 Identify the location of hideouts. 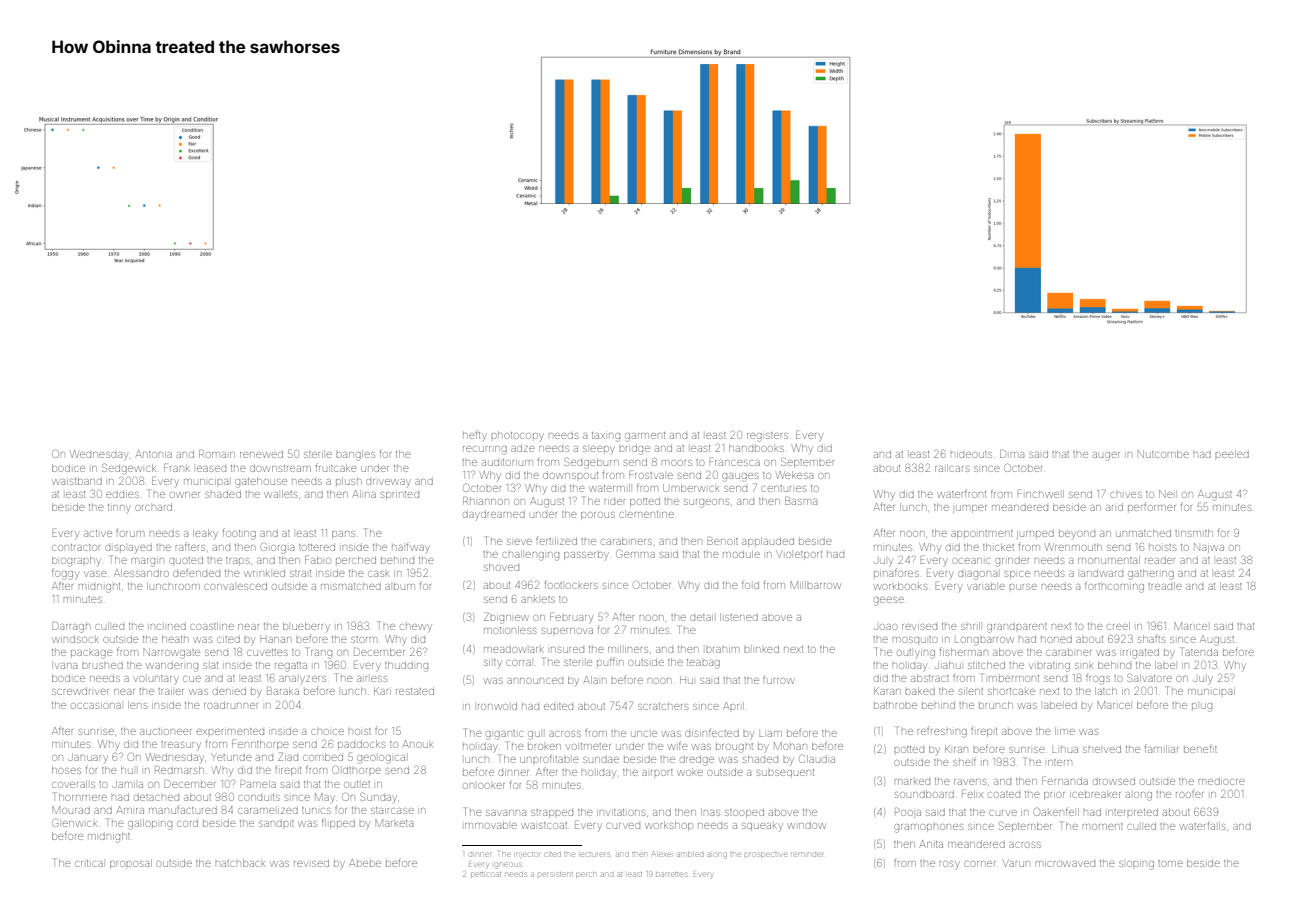
(971, 454).
